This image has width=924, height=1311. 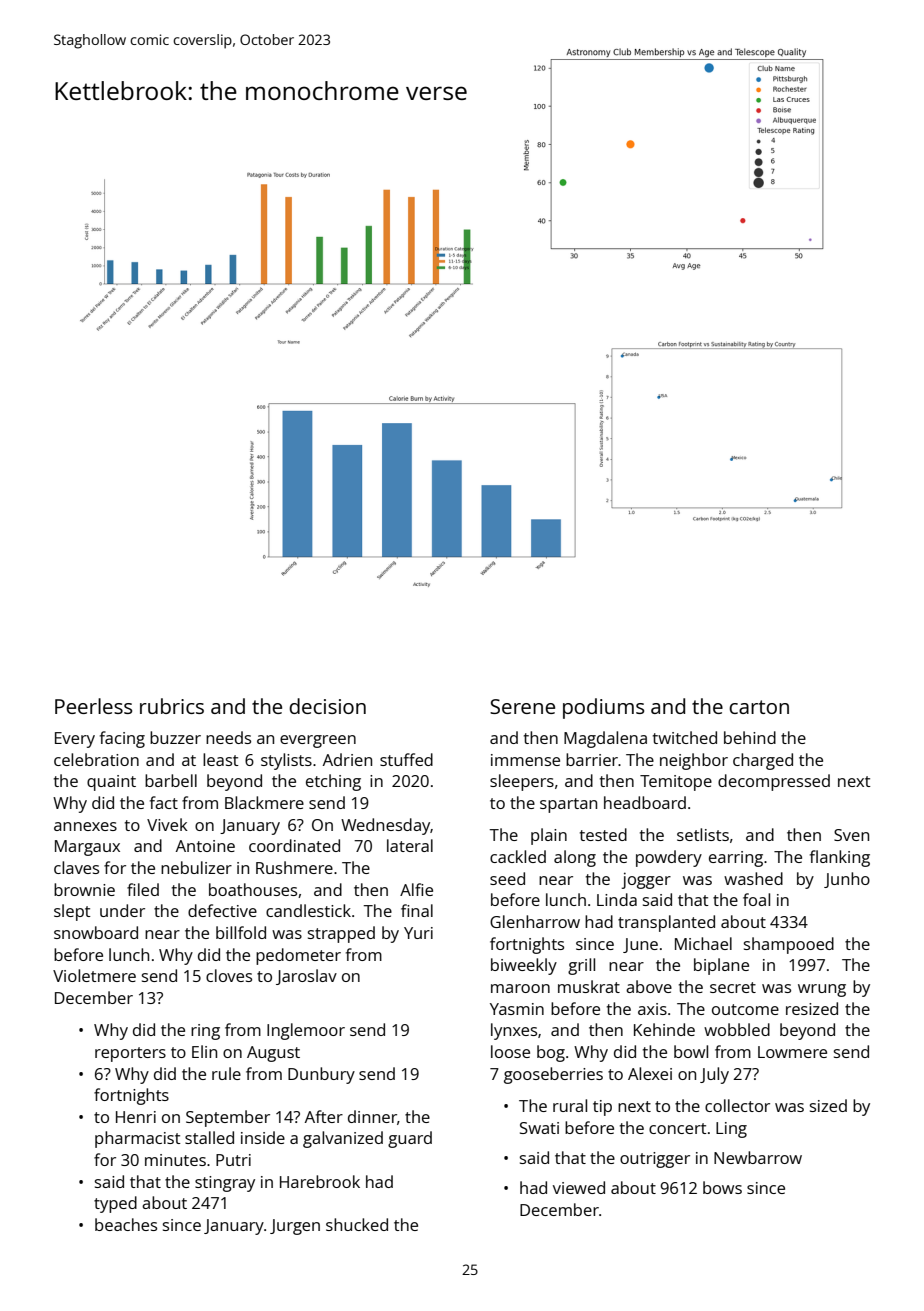 What do you see at coordinates (76, 867) in the image?
I see `claves` at bounding box center [76, 867].
